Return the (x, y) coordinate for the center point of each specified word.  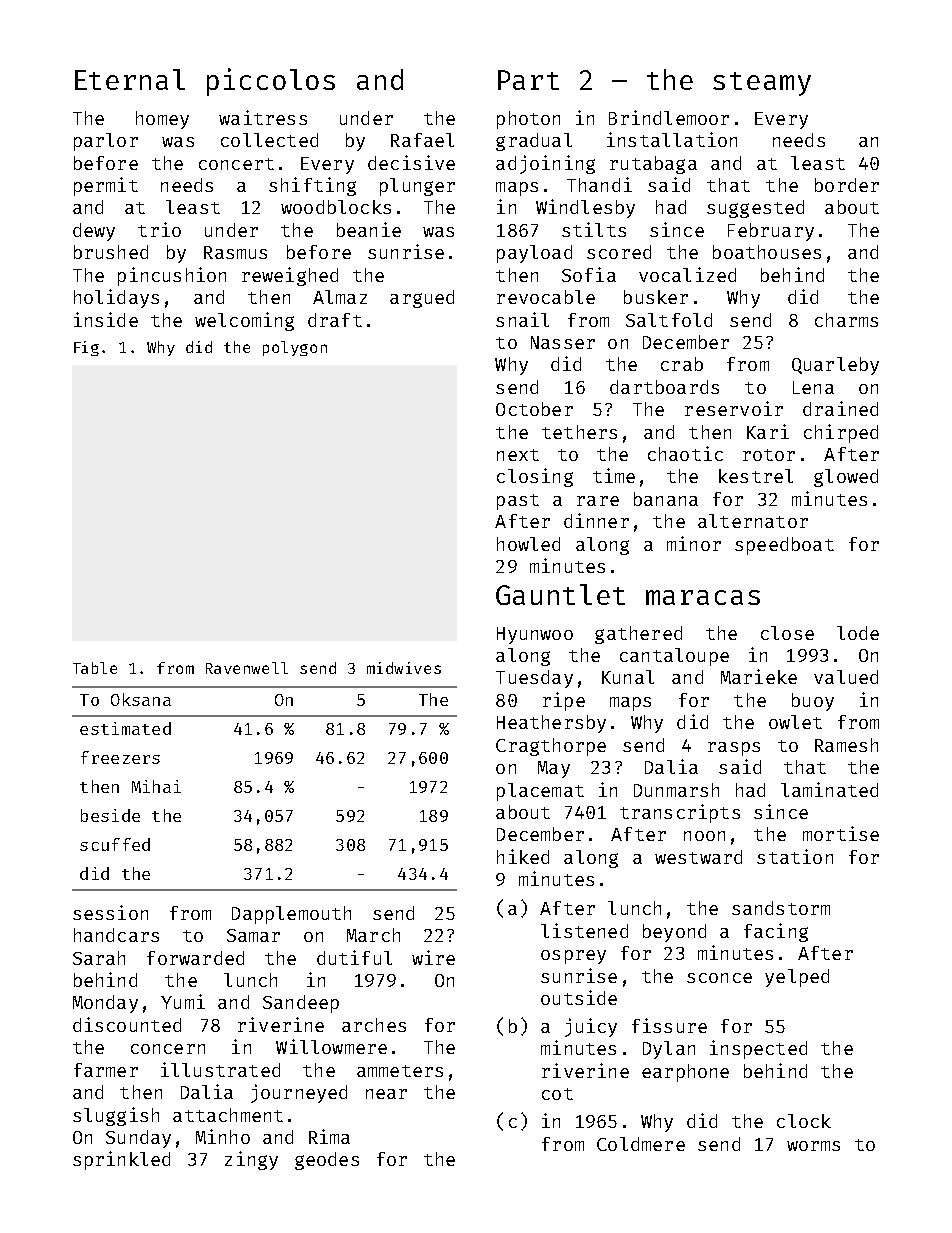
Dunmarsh (676, 790)
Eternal (130, 79)
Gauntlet (560, 594)
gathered (638, 635)
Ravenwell (247, 668)
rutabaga (653, 165)
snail (522, 319)
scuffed (115, 844)
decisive (411, 162)
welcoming (244, 321)
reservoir (734, 408)
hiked (523, 856)
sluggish (116, 1116)
